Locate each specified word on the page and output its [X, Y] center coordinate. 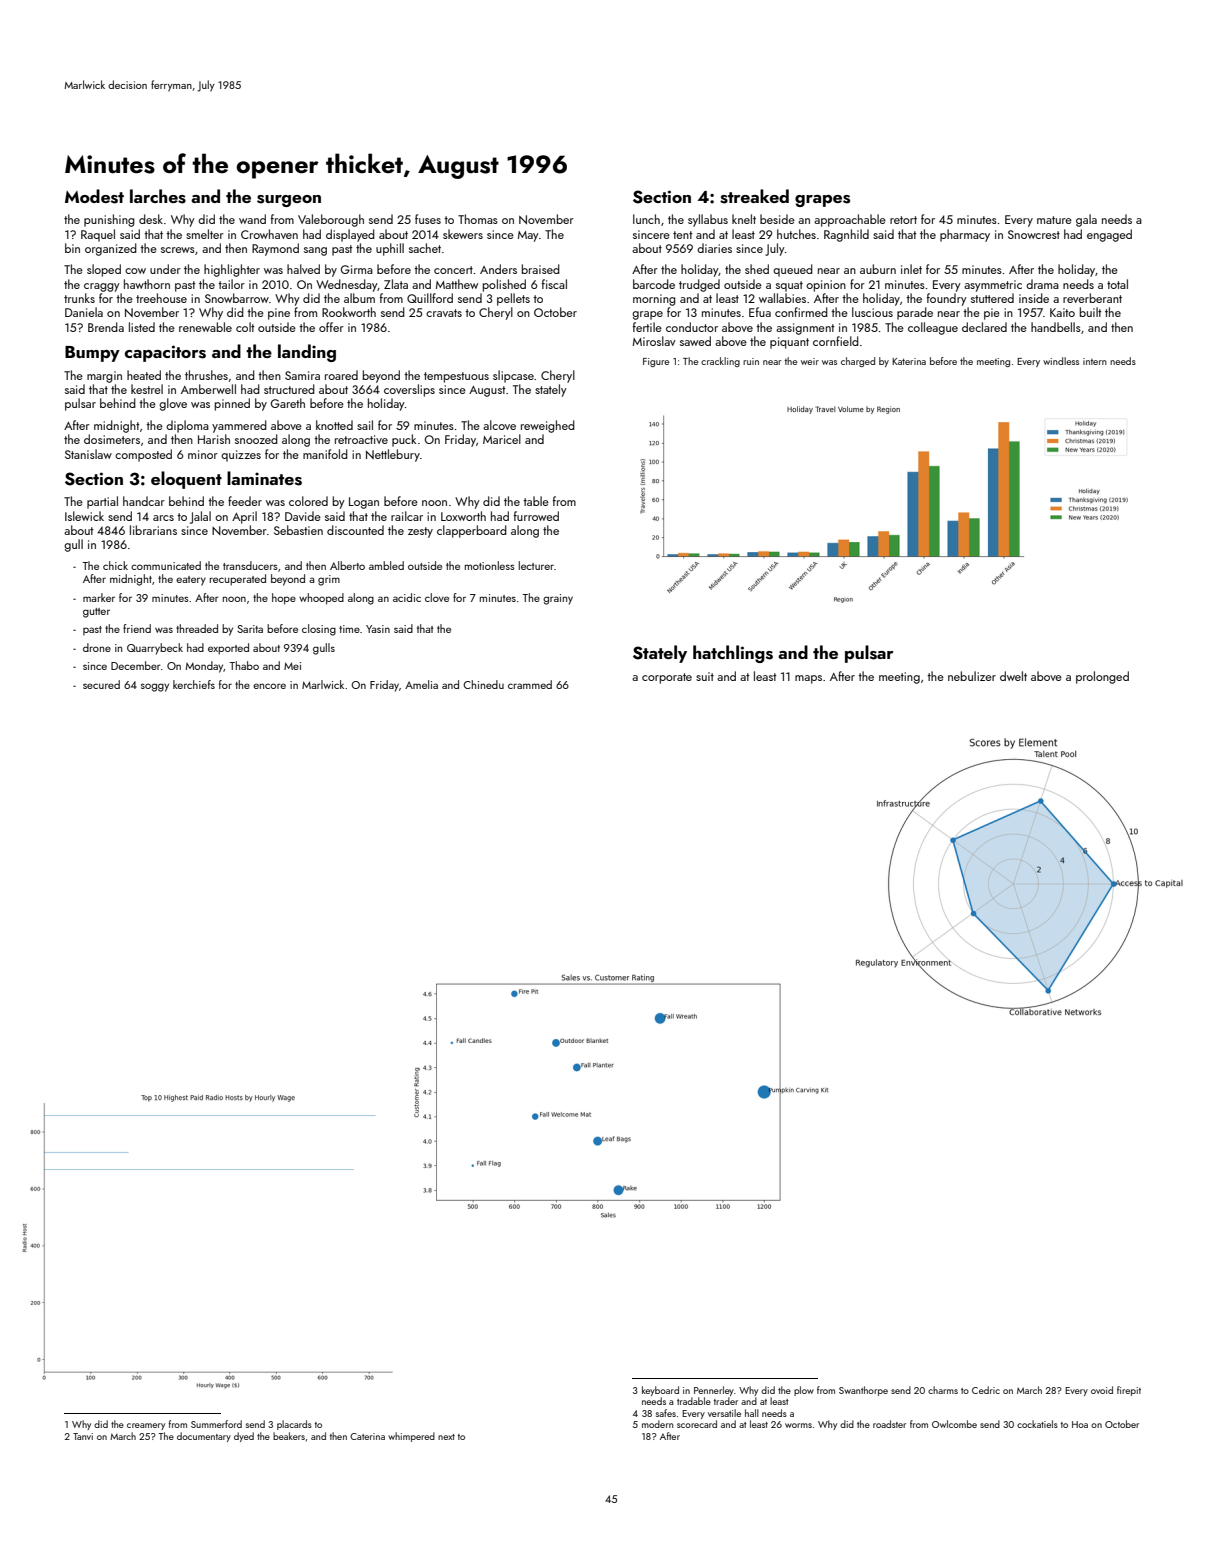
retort [903, 220]
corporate [667, 678]
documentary [204, 1437]
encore [269, 686]
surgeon [289, 201]
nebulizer [972, 676]
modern [657, 1424]
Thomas [478, 219]
